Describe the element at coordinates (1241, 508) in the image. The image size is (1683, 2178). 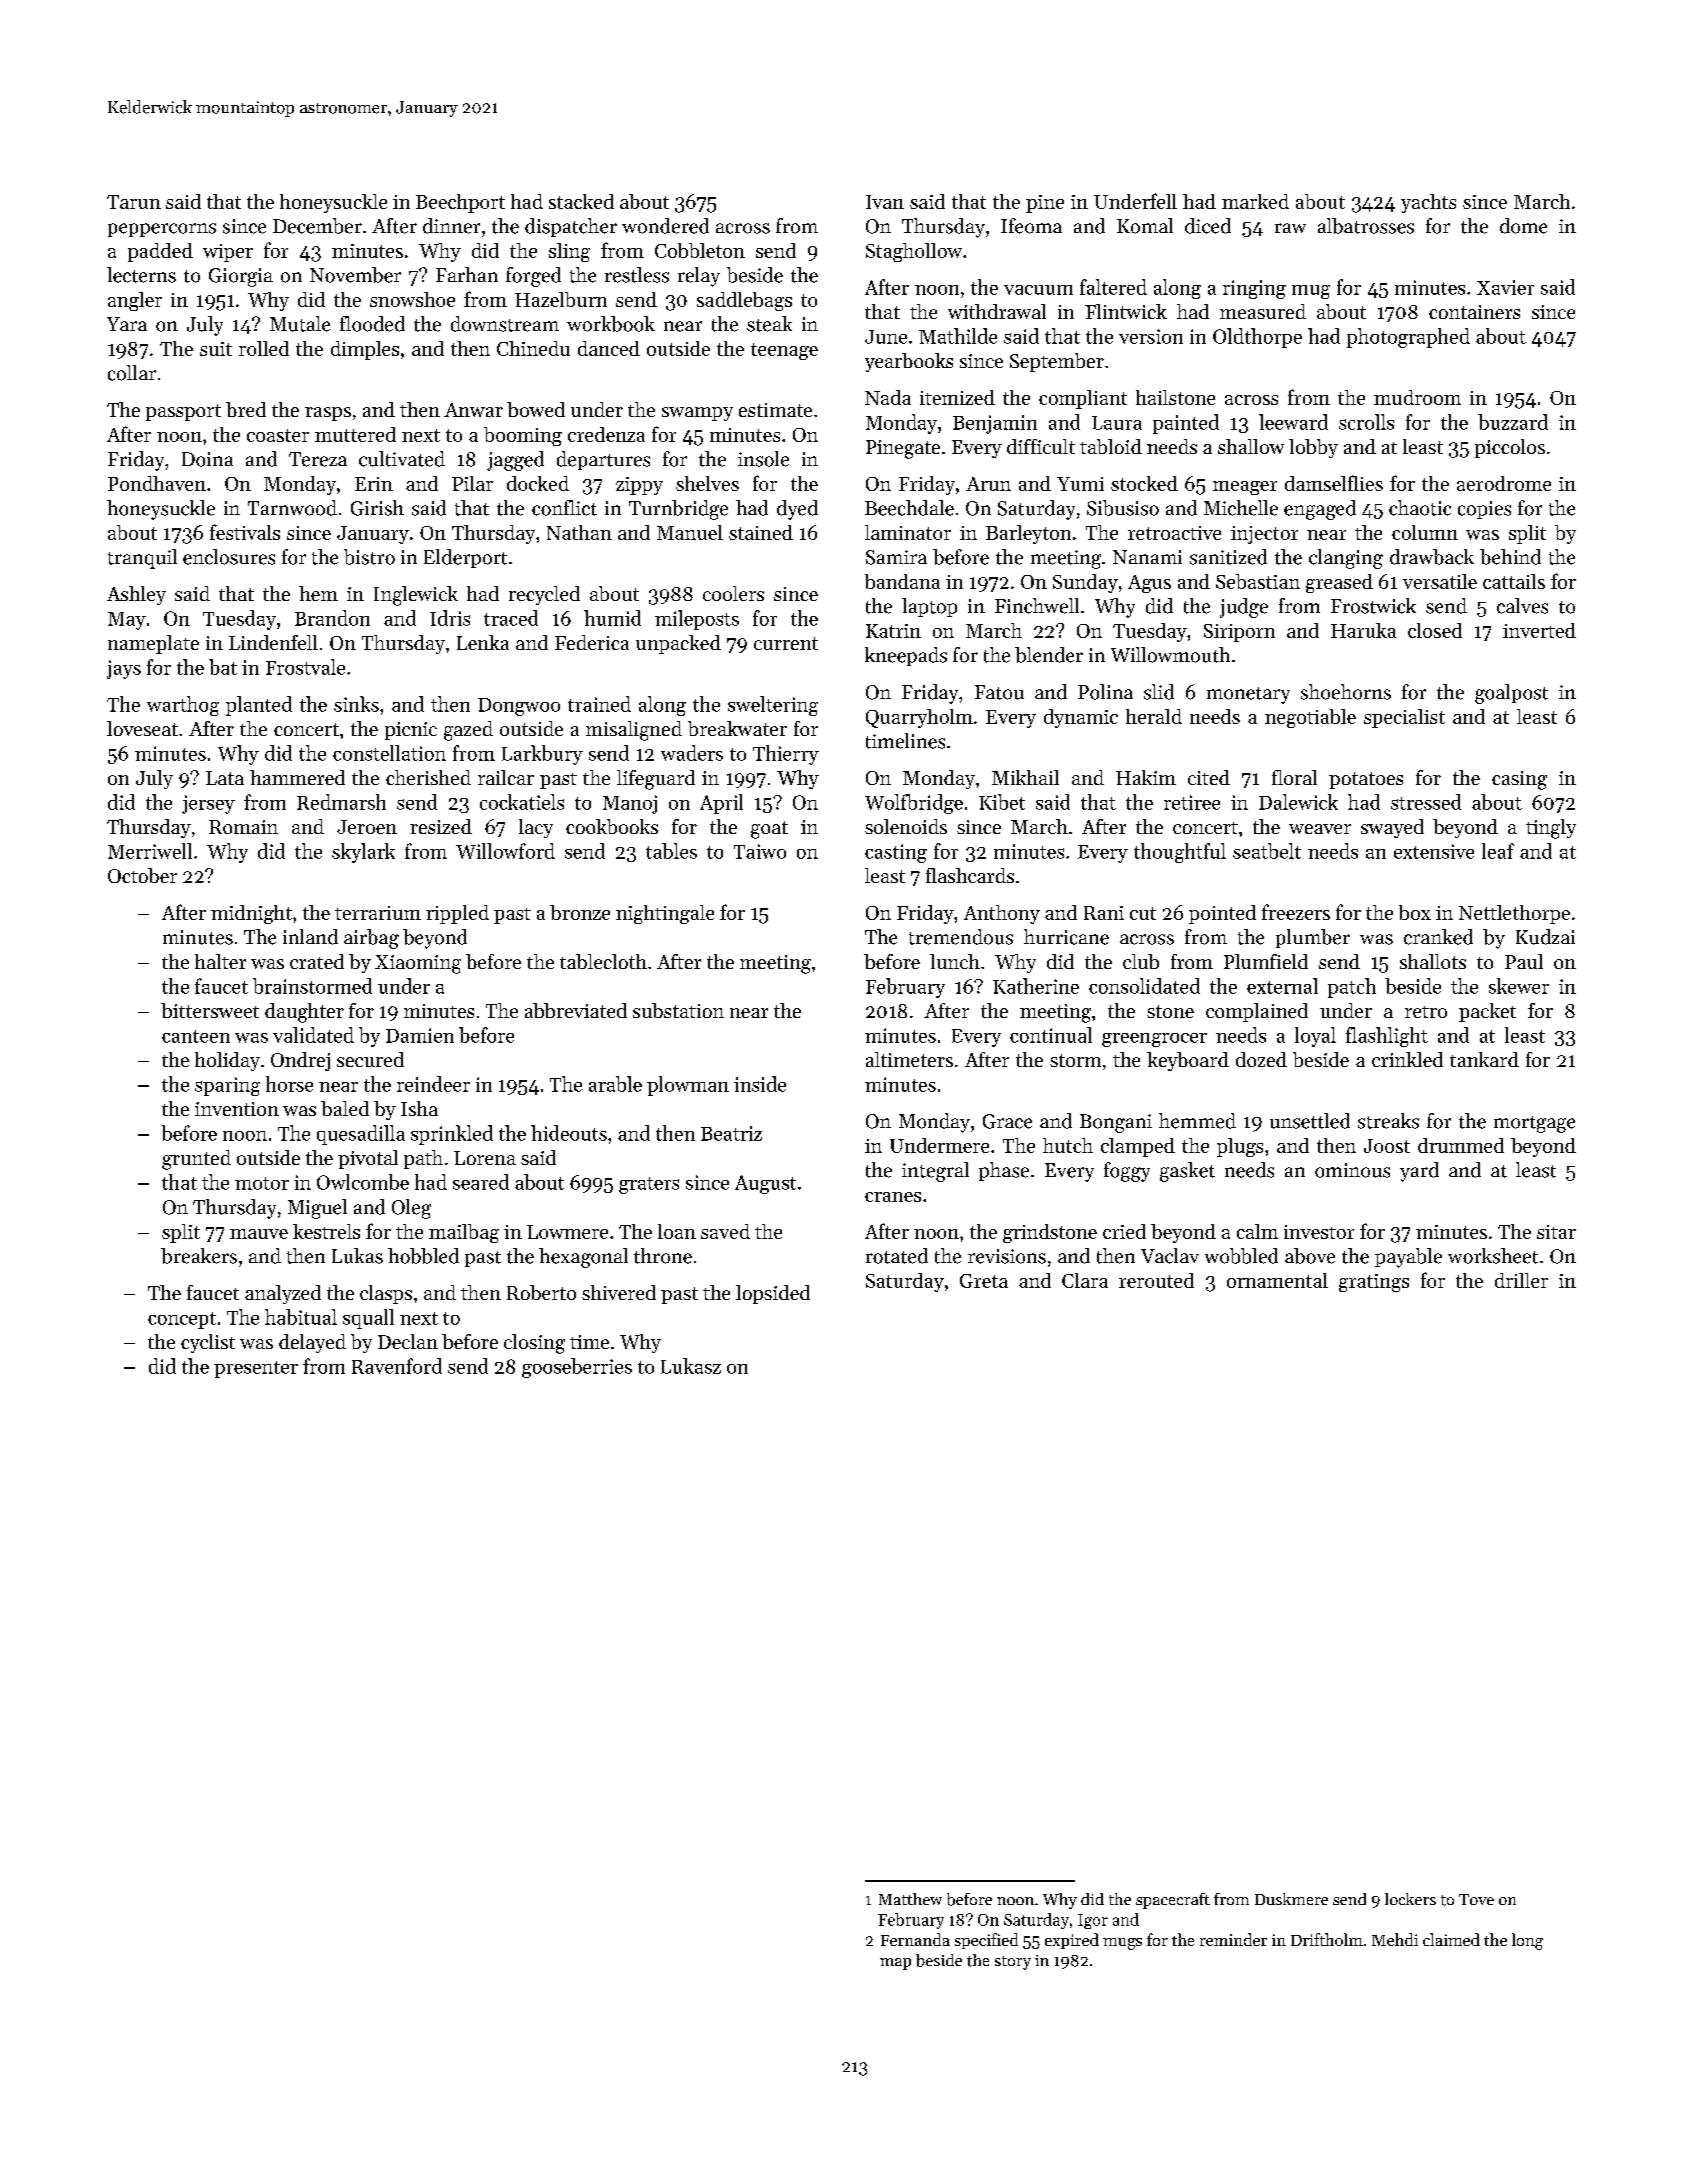
I see `Michelle` at that location.
